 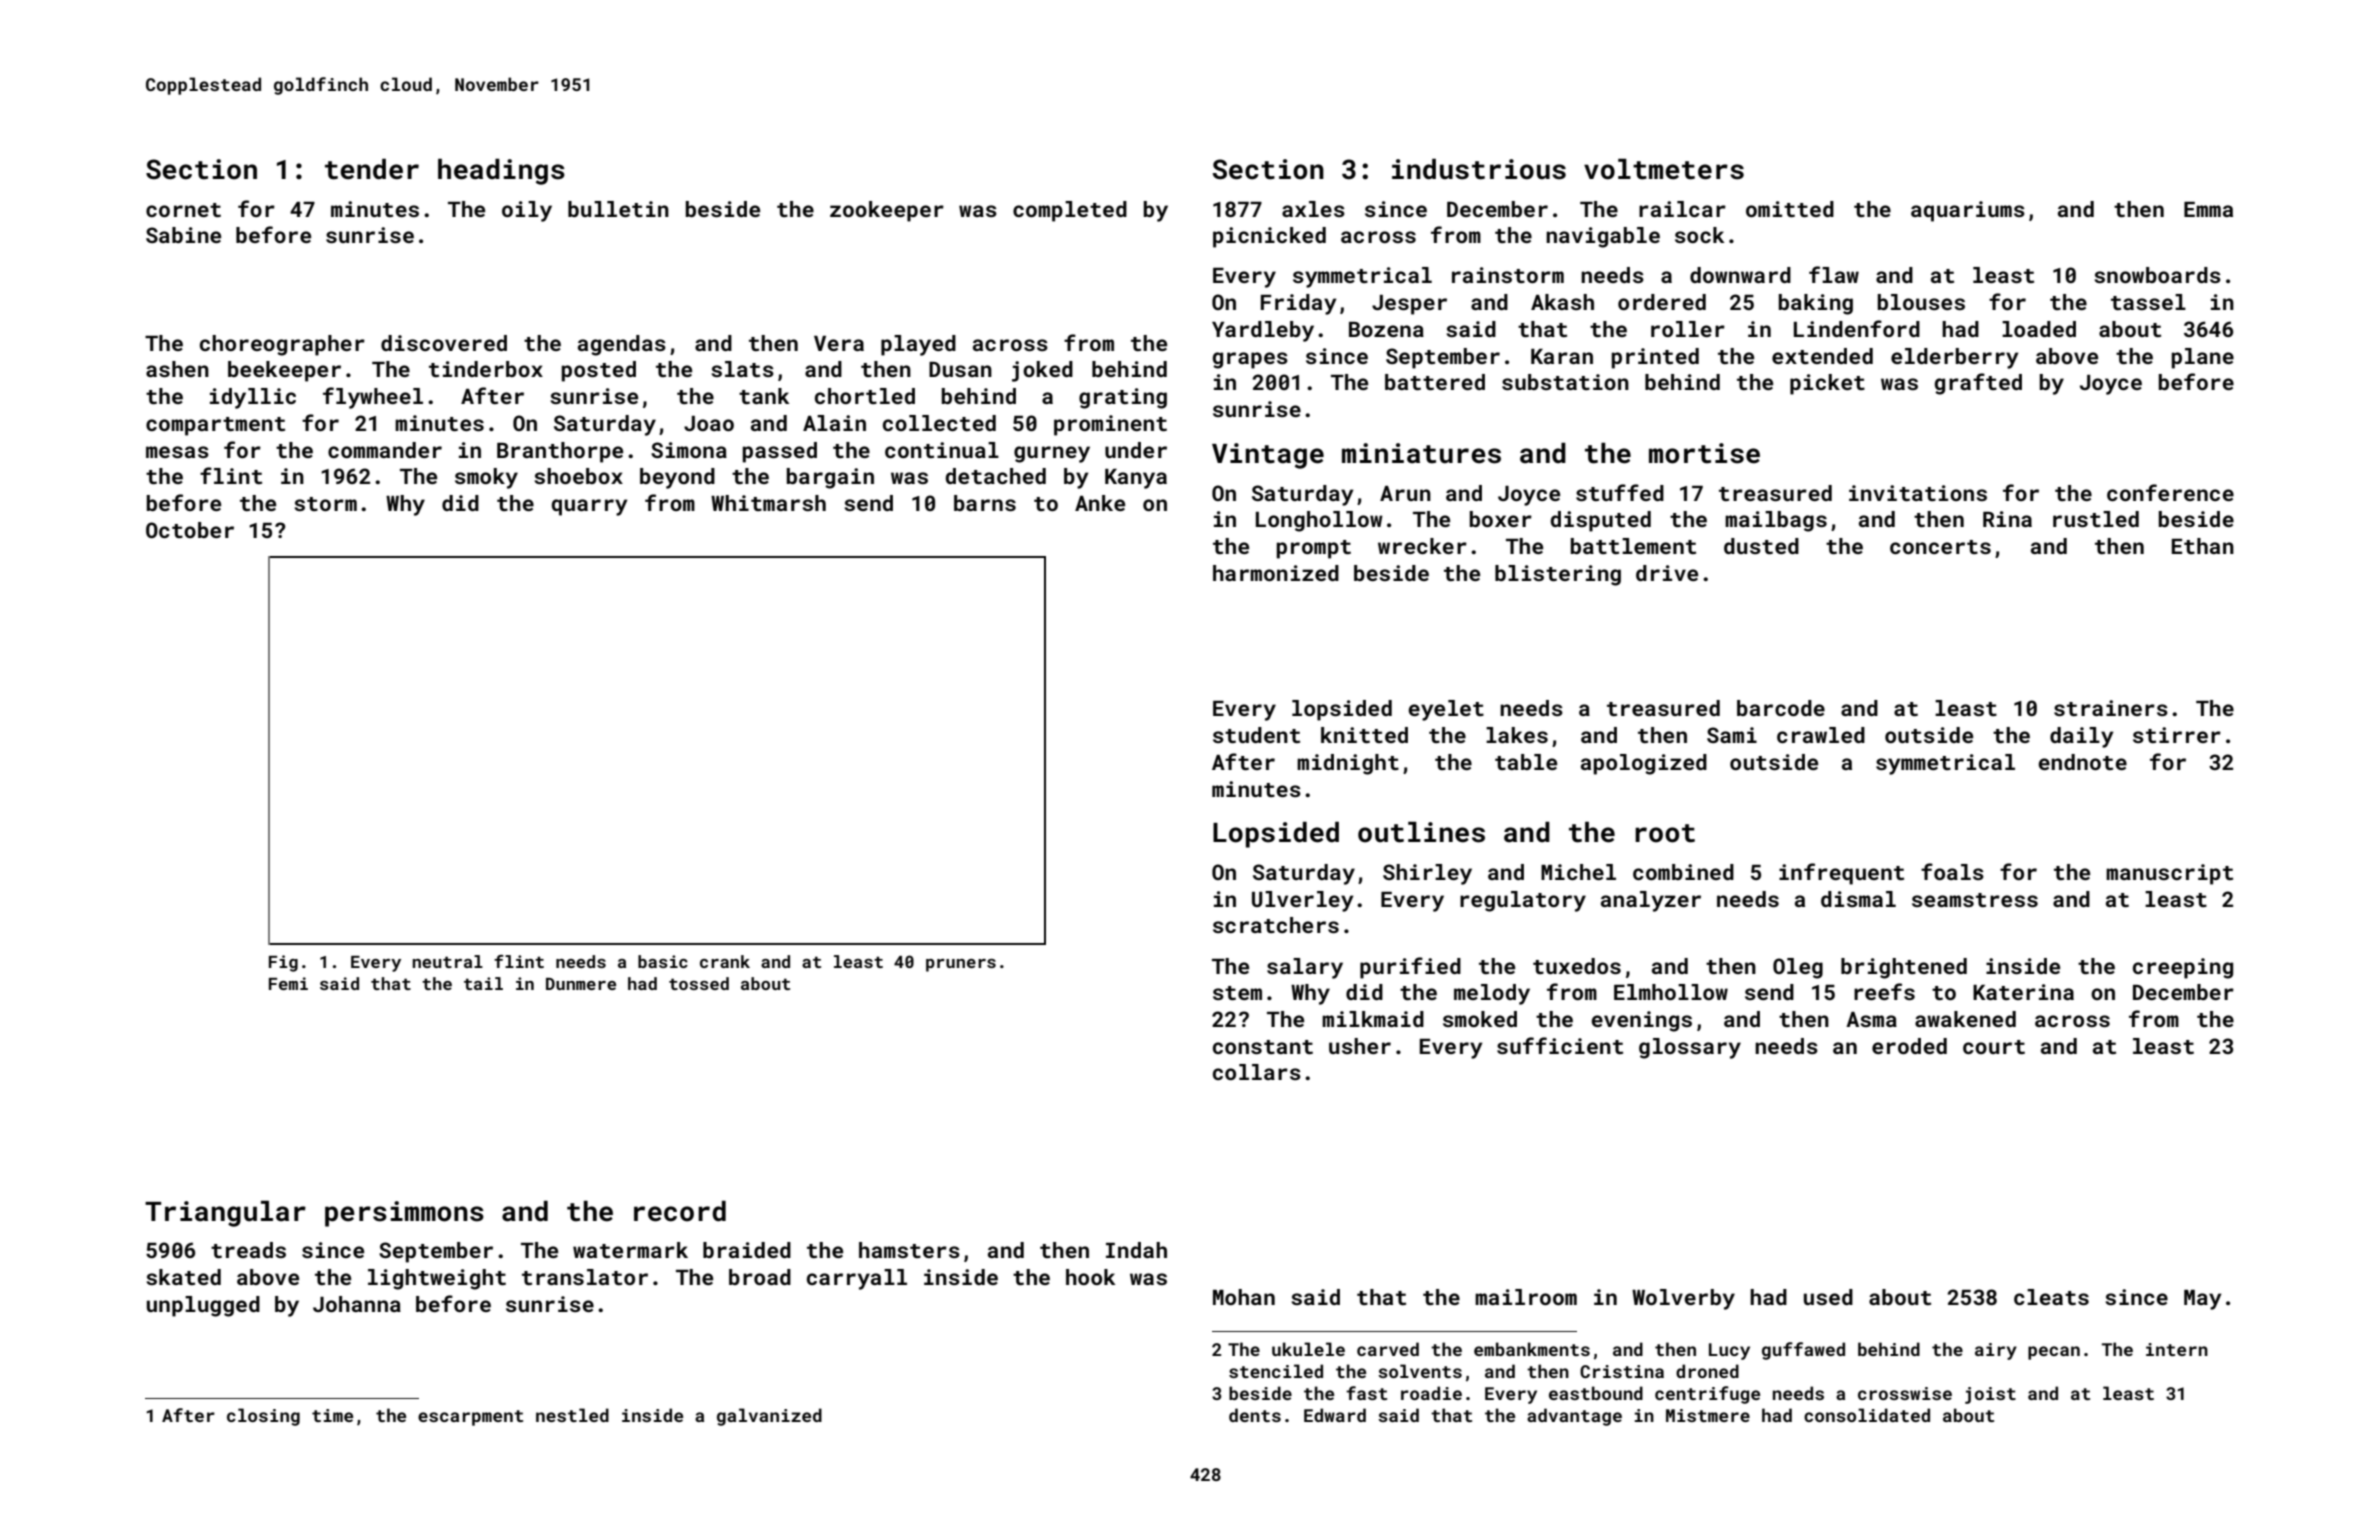 What do you see at coordinates (2169, 874) in the screenshot?
I see `manuscript` at bounding box center [2169, 874].
